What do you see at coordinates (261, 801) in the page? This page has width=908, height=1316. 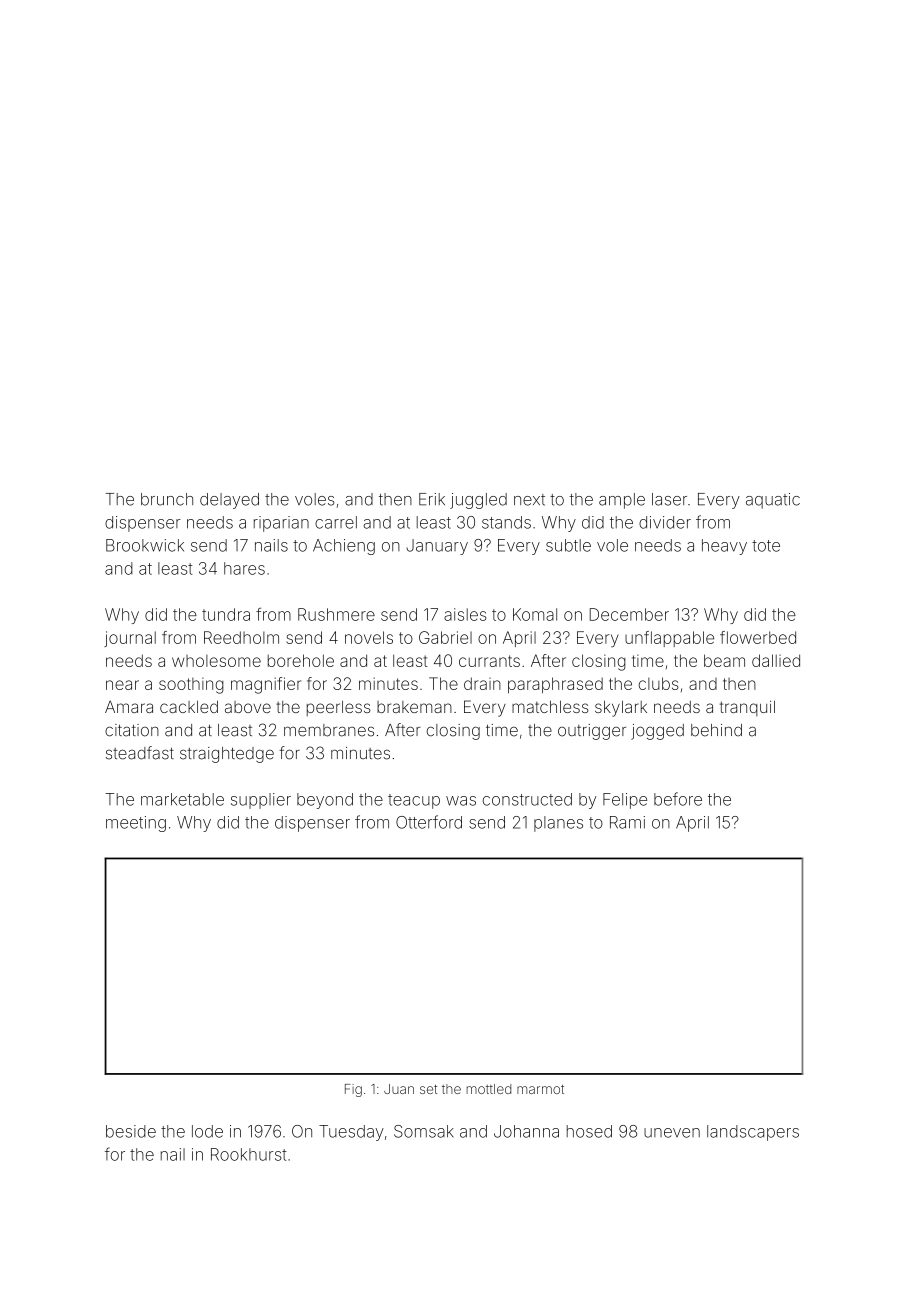 I see `supplier` at bounding box center [261, 801].
